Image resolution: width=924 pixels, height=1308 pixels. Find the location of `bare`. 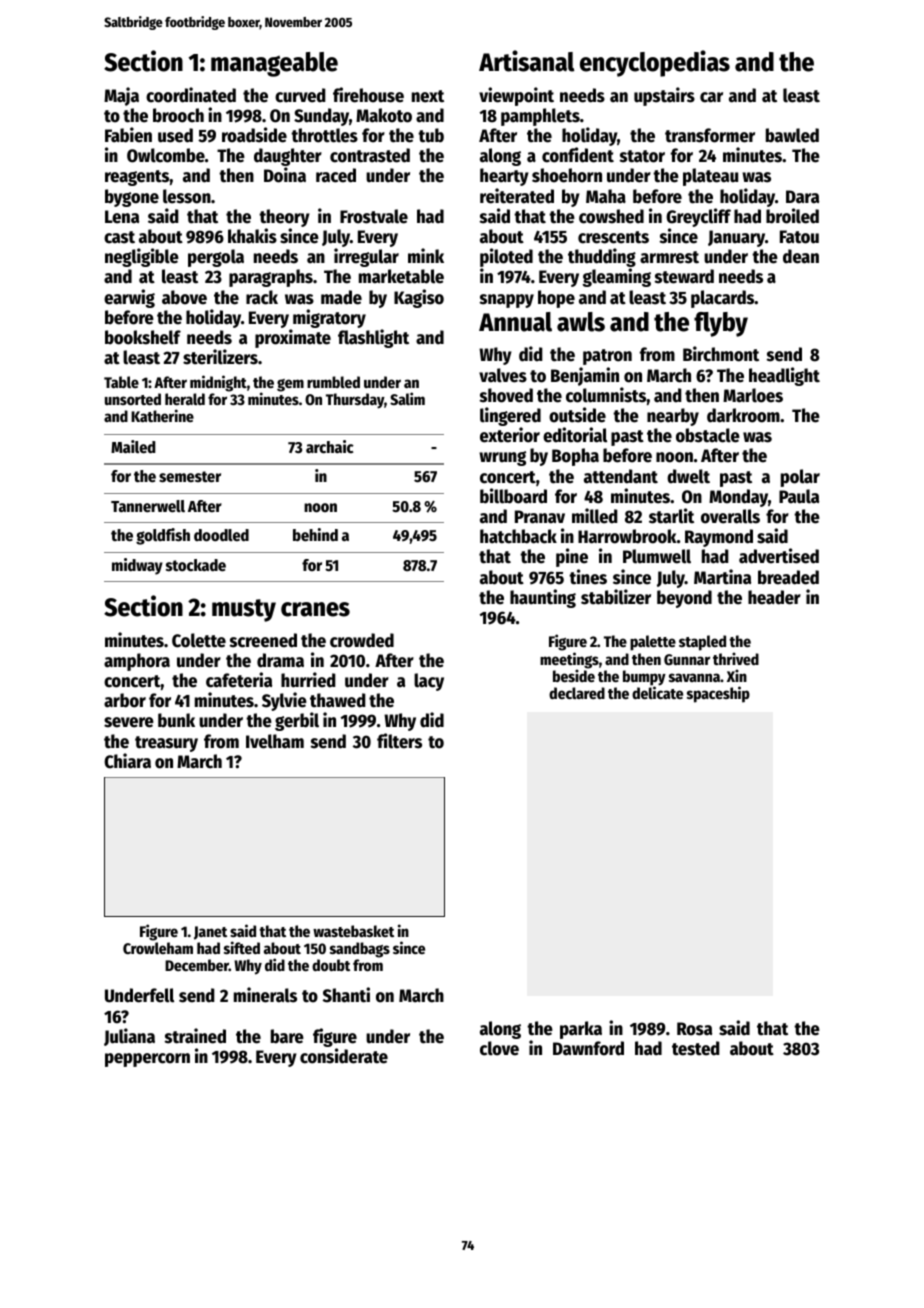

bare is located at coordinates (287, 1036).
